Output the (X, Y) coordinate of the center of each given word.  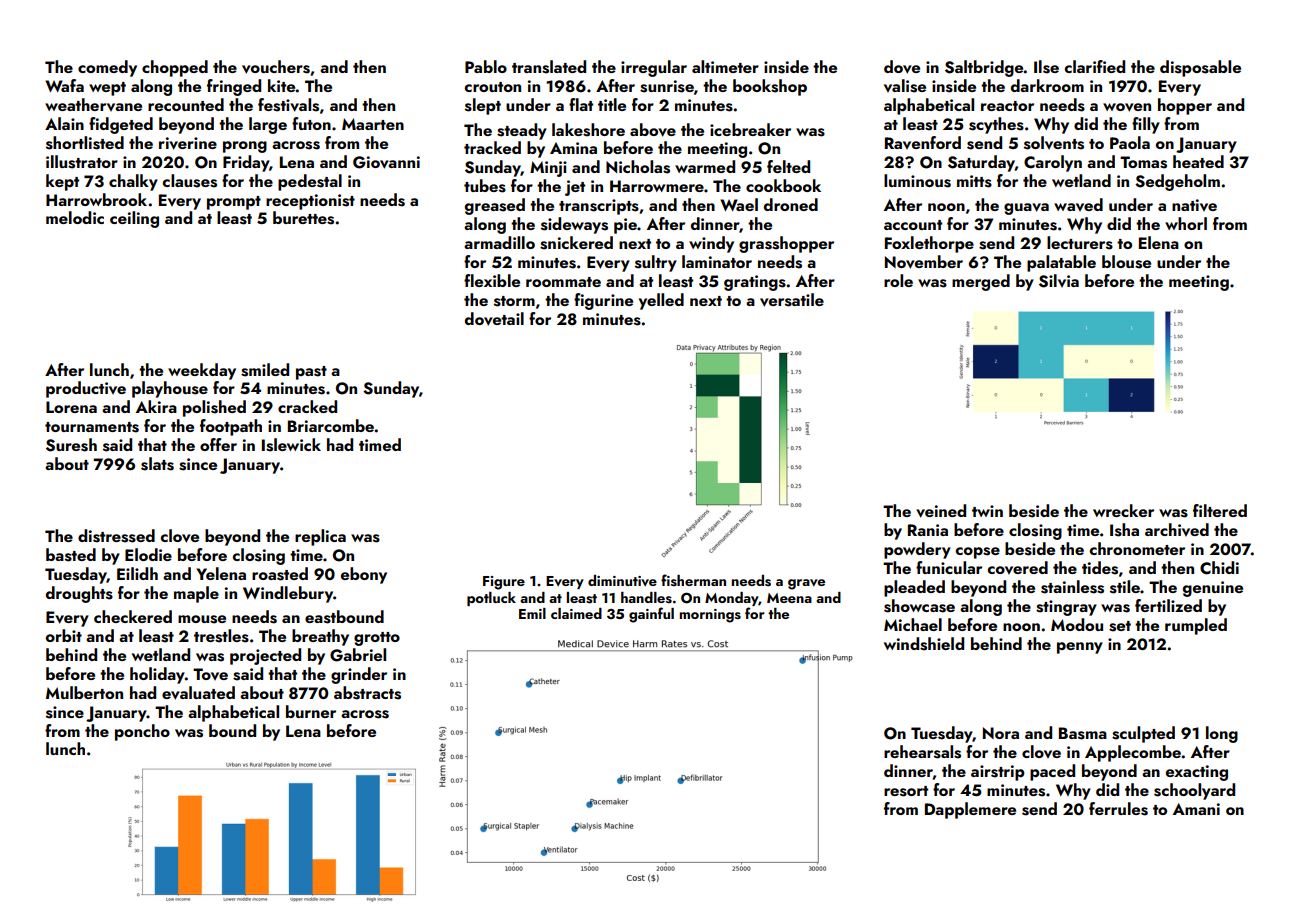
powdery (917, 550)
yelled (661, 301)
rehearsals (922, 752)
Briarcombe (331, 425)
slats (157, 464)
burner (311, 711)
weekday (202, 371)
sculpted (1143, 734)
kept (62, 182)
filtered (1220, 510)
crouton (493, 87)
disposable (1200, 68)
